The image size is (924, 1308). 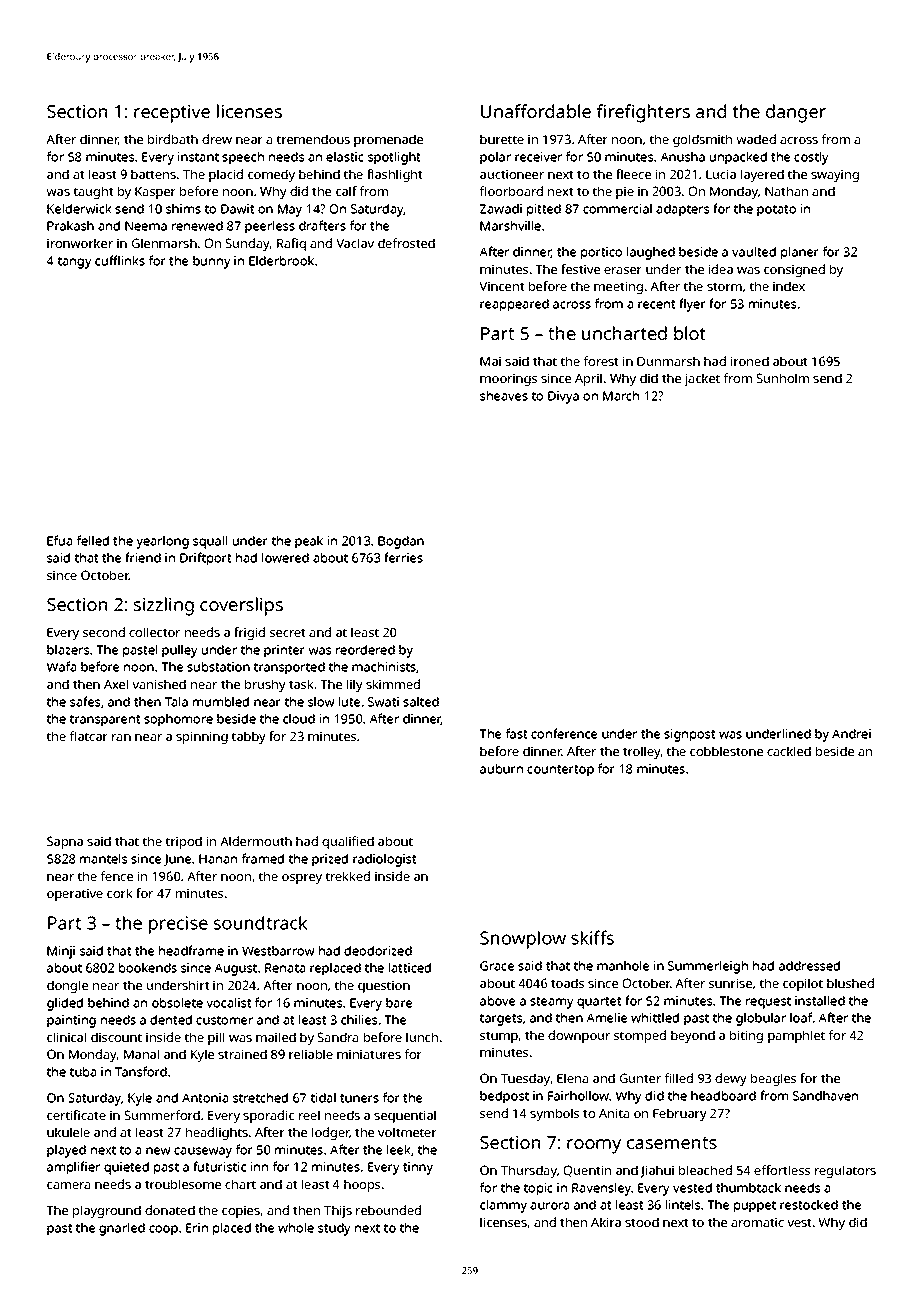 What do you see at coordinates (163, 1230) in the screenshot?
I see `coop` at bounding box center [163, 1230].
